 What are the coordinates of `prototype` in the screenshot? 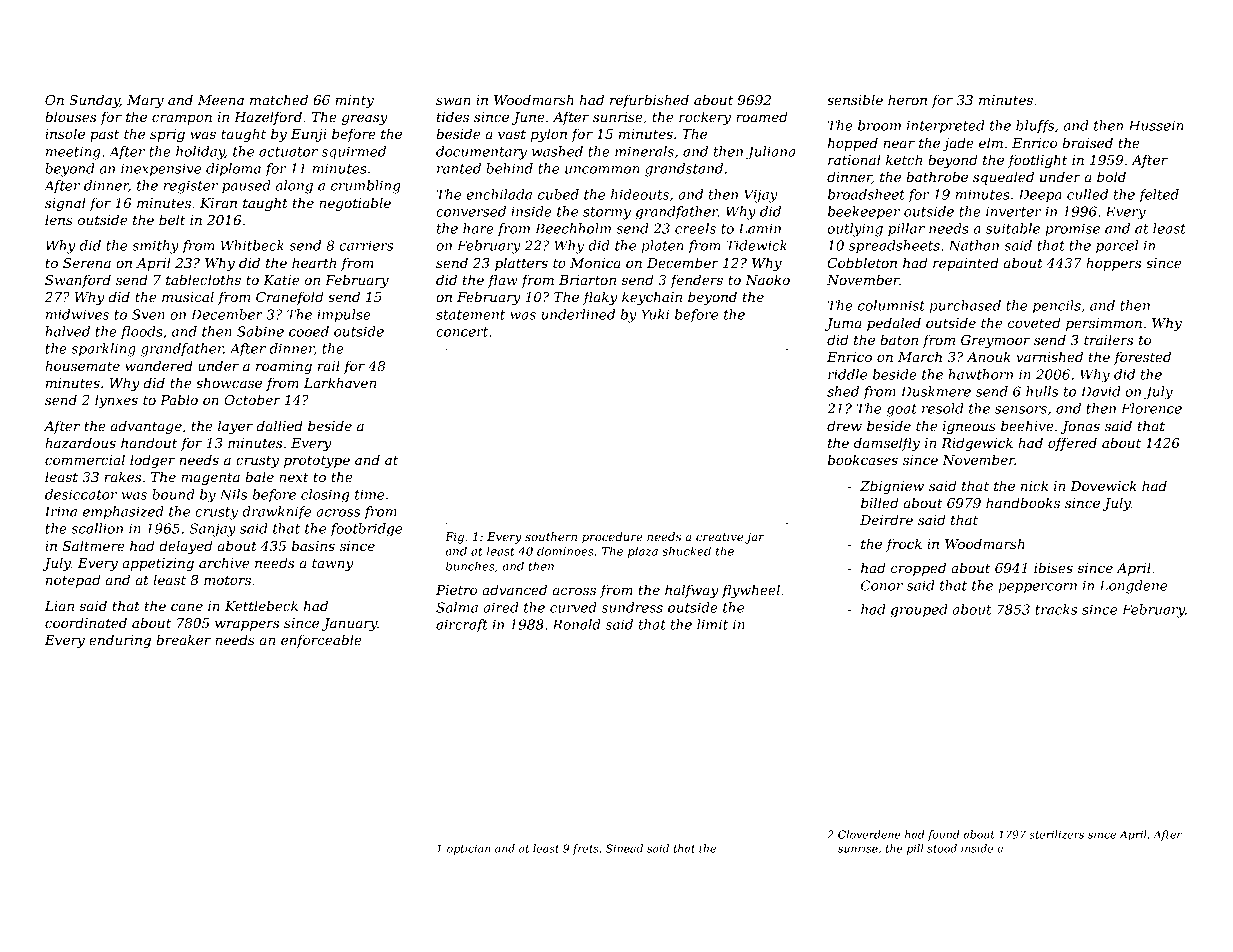 It's located at (317, 461).
